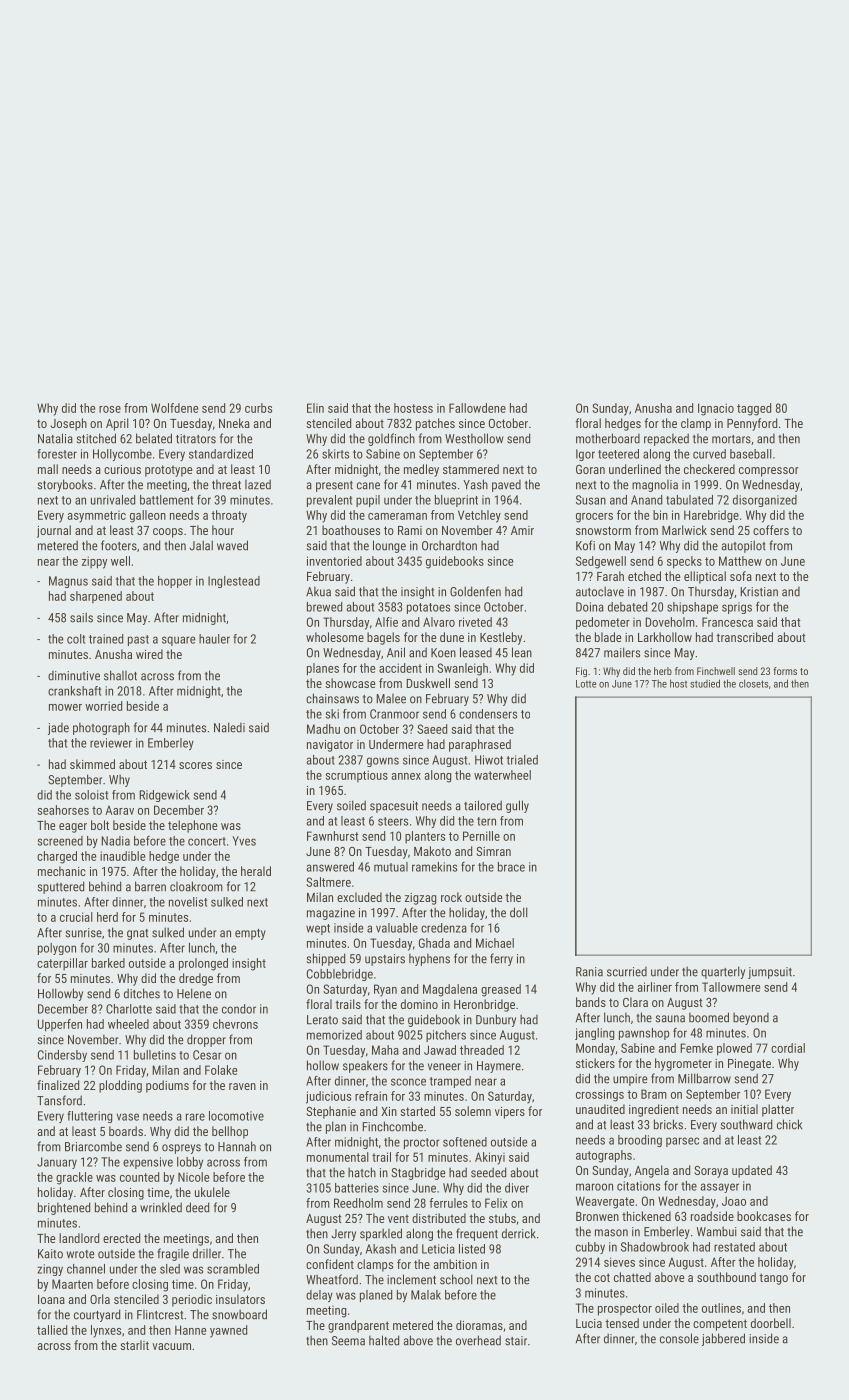 This image has width=849, height=1400. I want to click on brace, so click(511, 867).
